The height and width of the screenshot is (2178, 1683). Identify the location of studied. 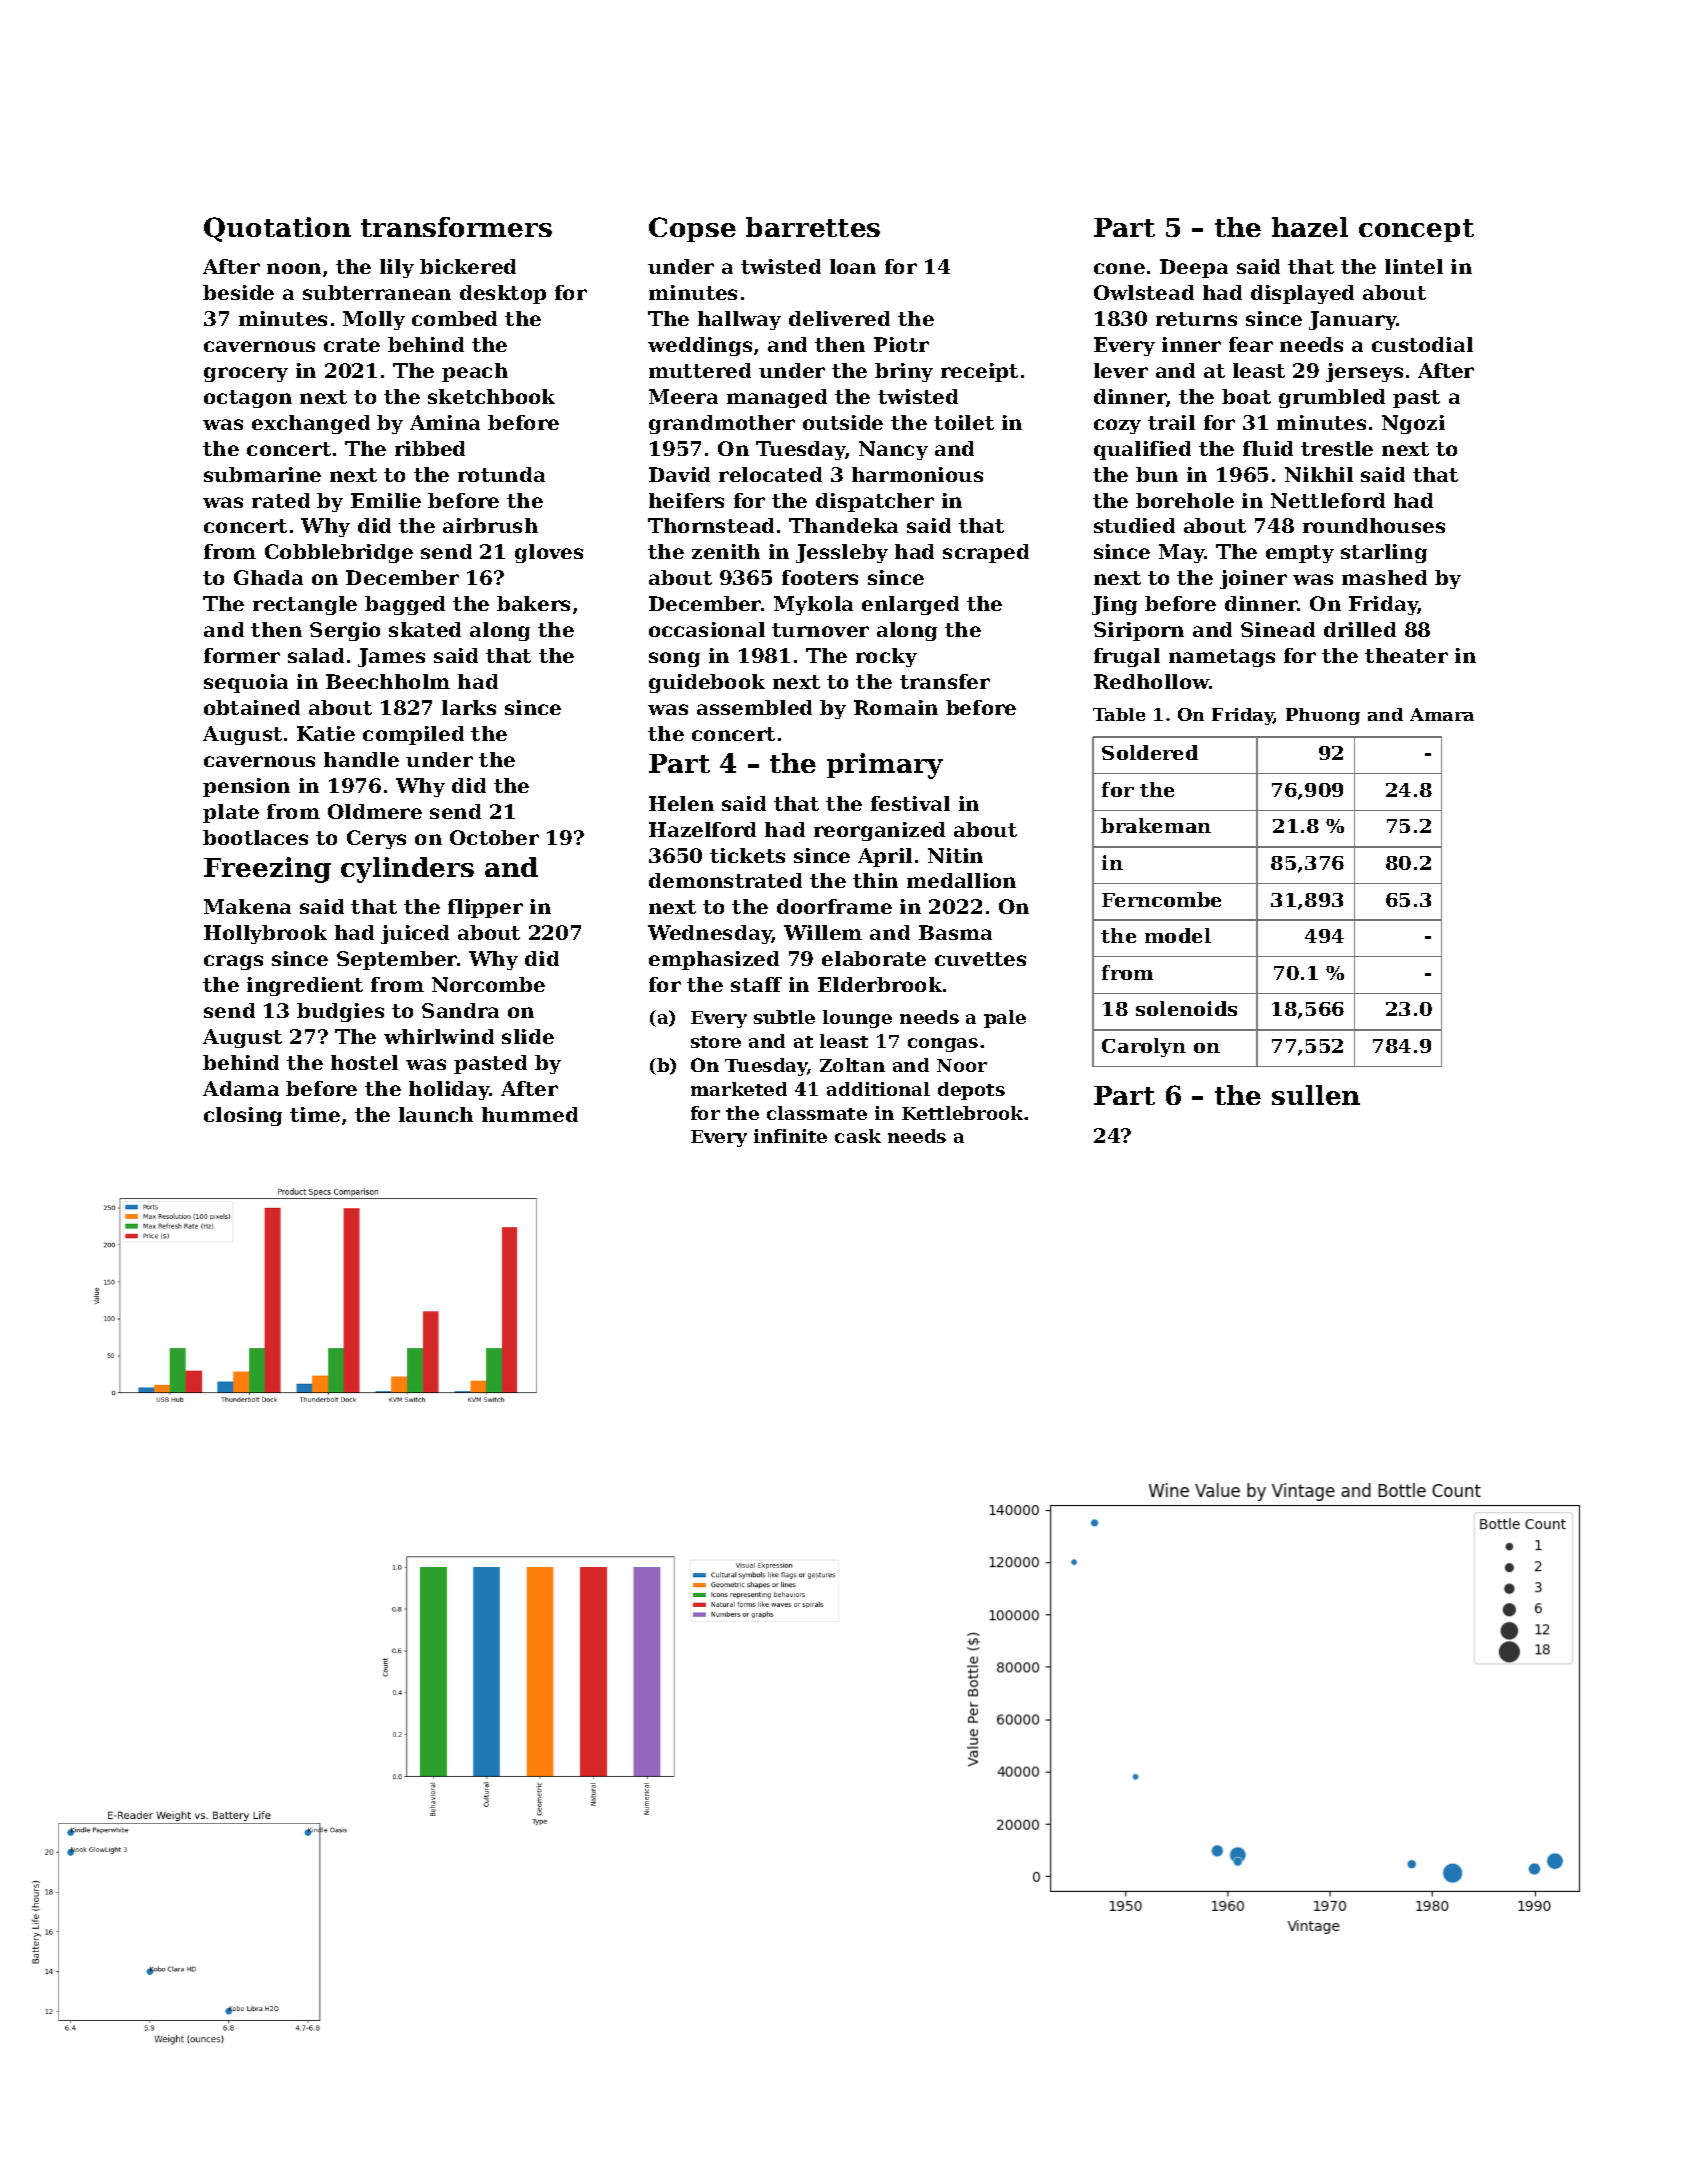
(1134, 525).
